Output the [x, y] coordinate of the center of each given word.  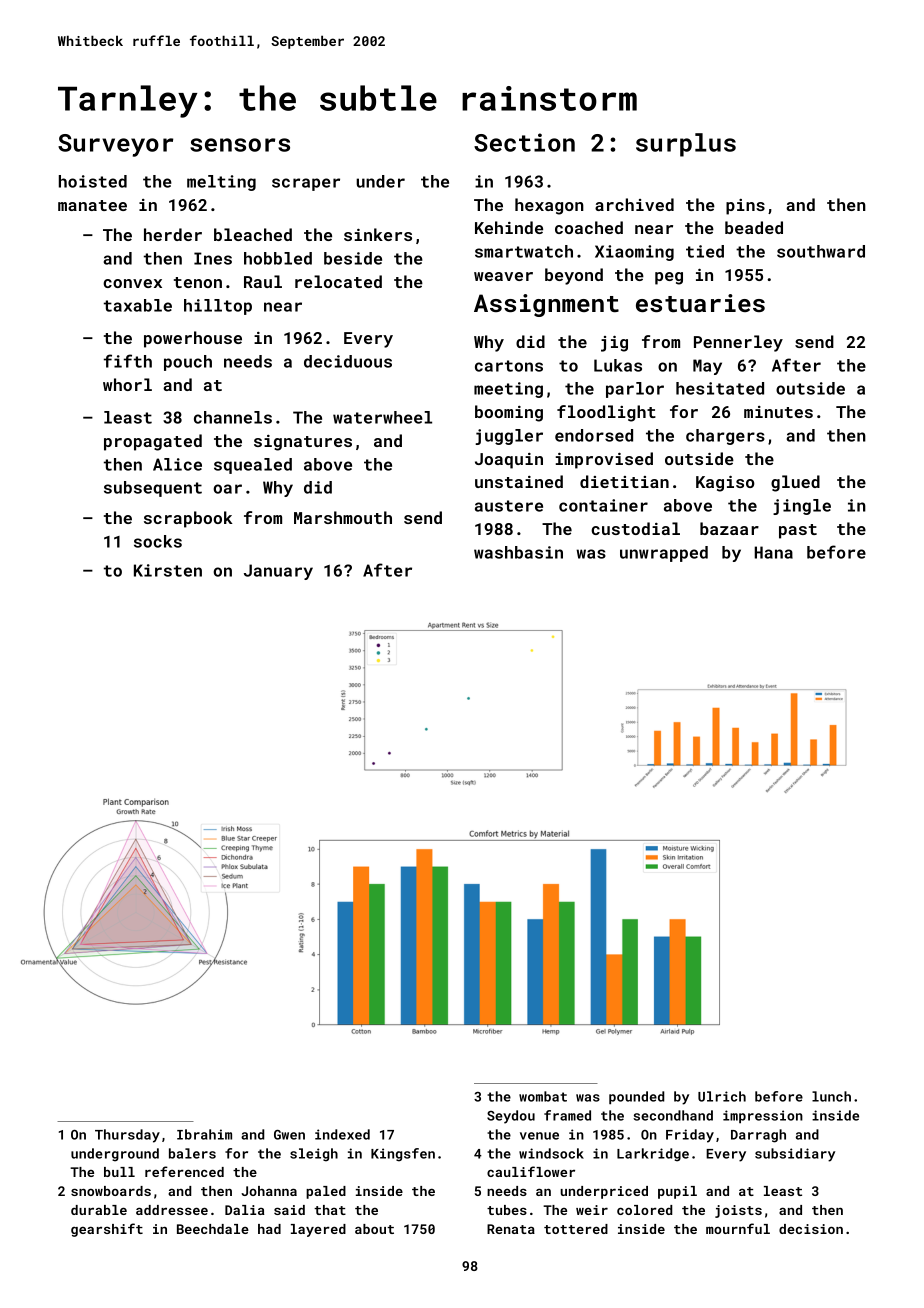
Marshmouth [343, 517]
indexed [342, 1134]
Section [524, 142]
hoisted [93, 181]
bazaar [729, 528]
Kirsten [168, 570]
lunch [831, 1096]
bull [119, 1172]
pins [745, 207]
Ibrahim [204, 1134]
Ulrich [722, 1096]
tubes [507, 1210]
